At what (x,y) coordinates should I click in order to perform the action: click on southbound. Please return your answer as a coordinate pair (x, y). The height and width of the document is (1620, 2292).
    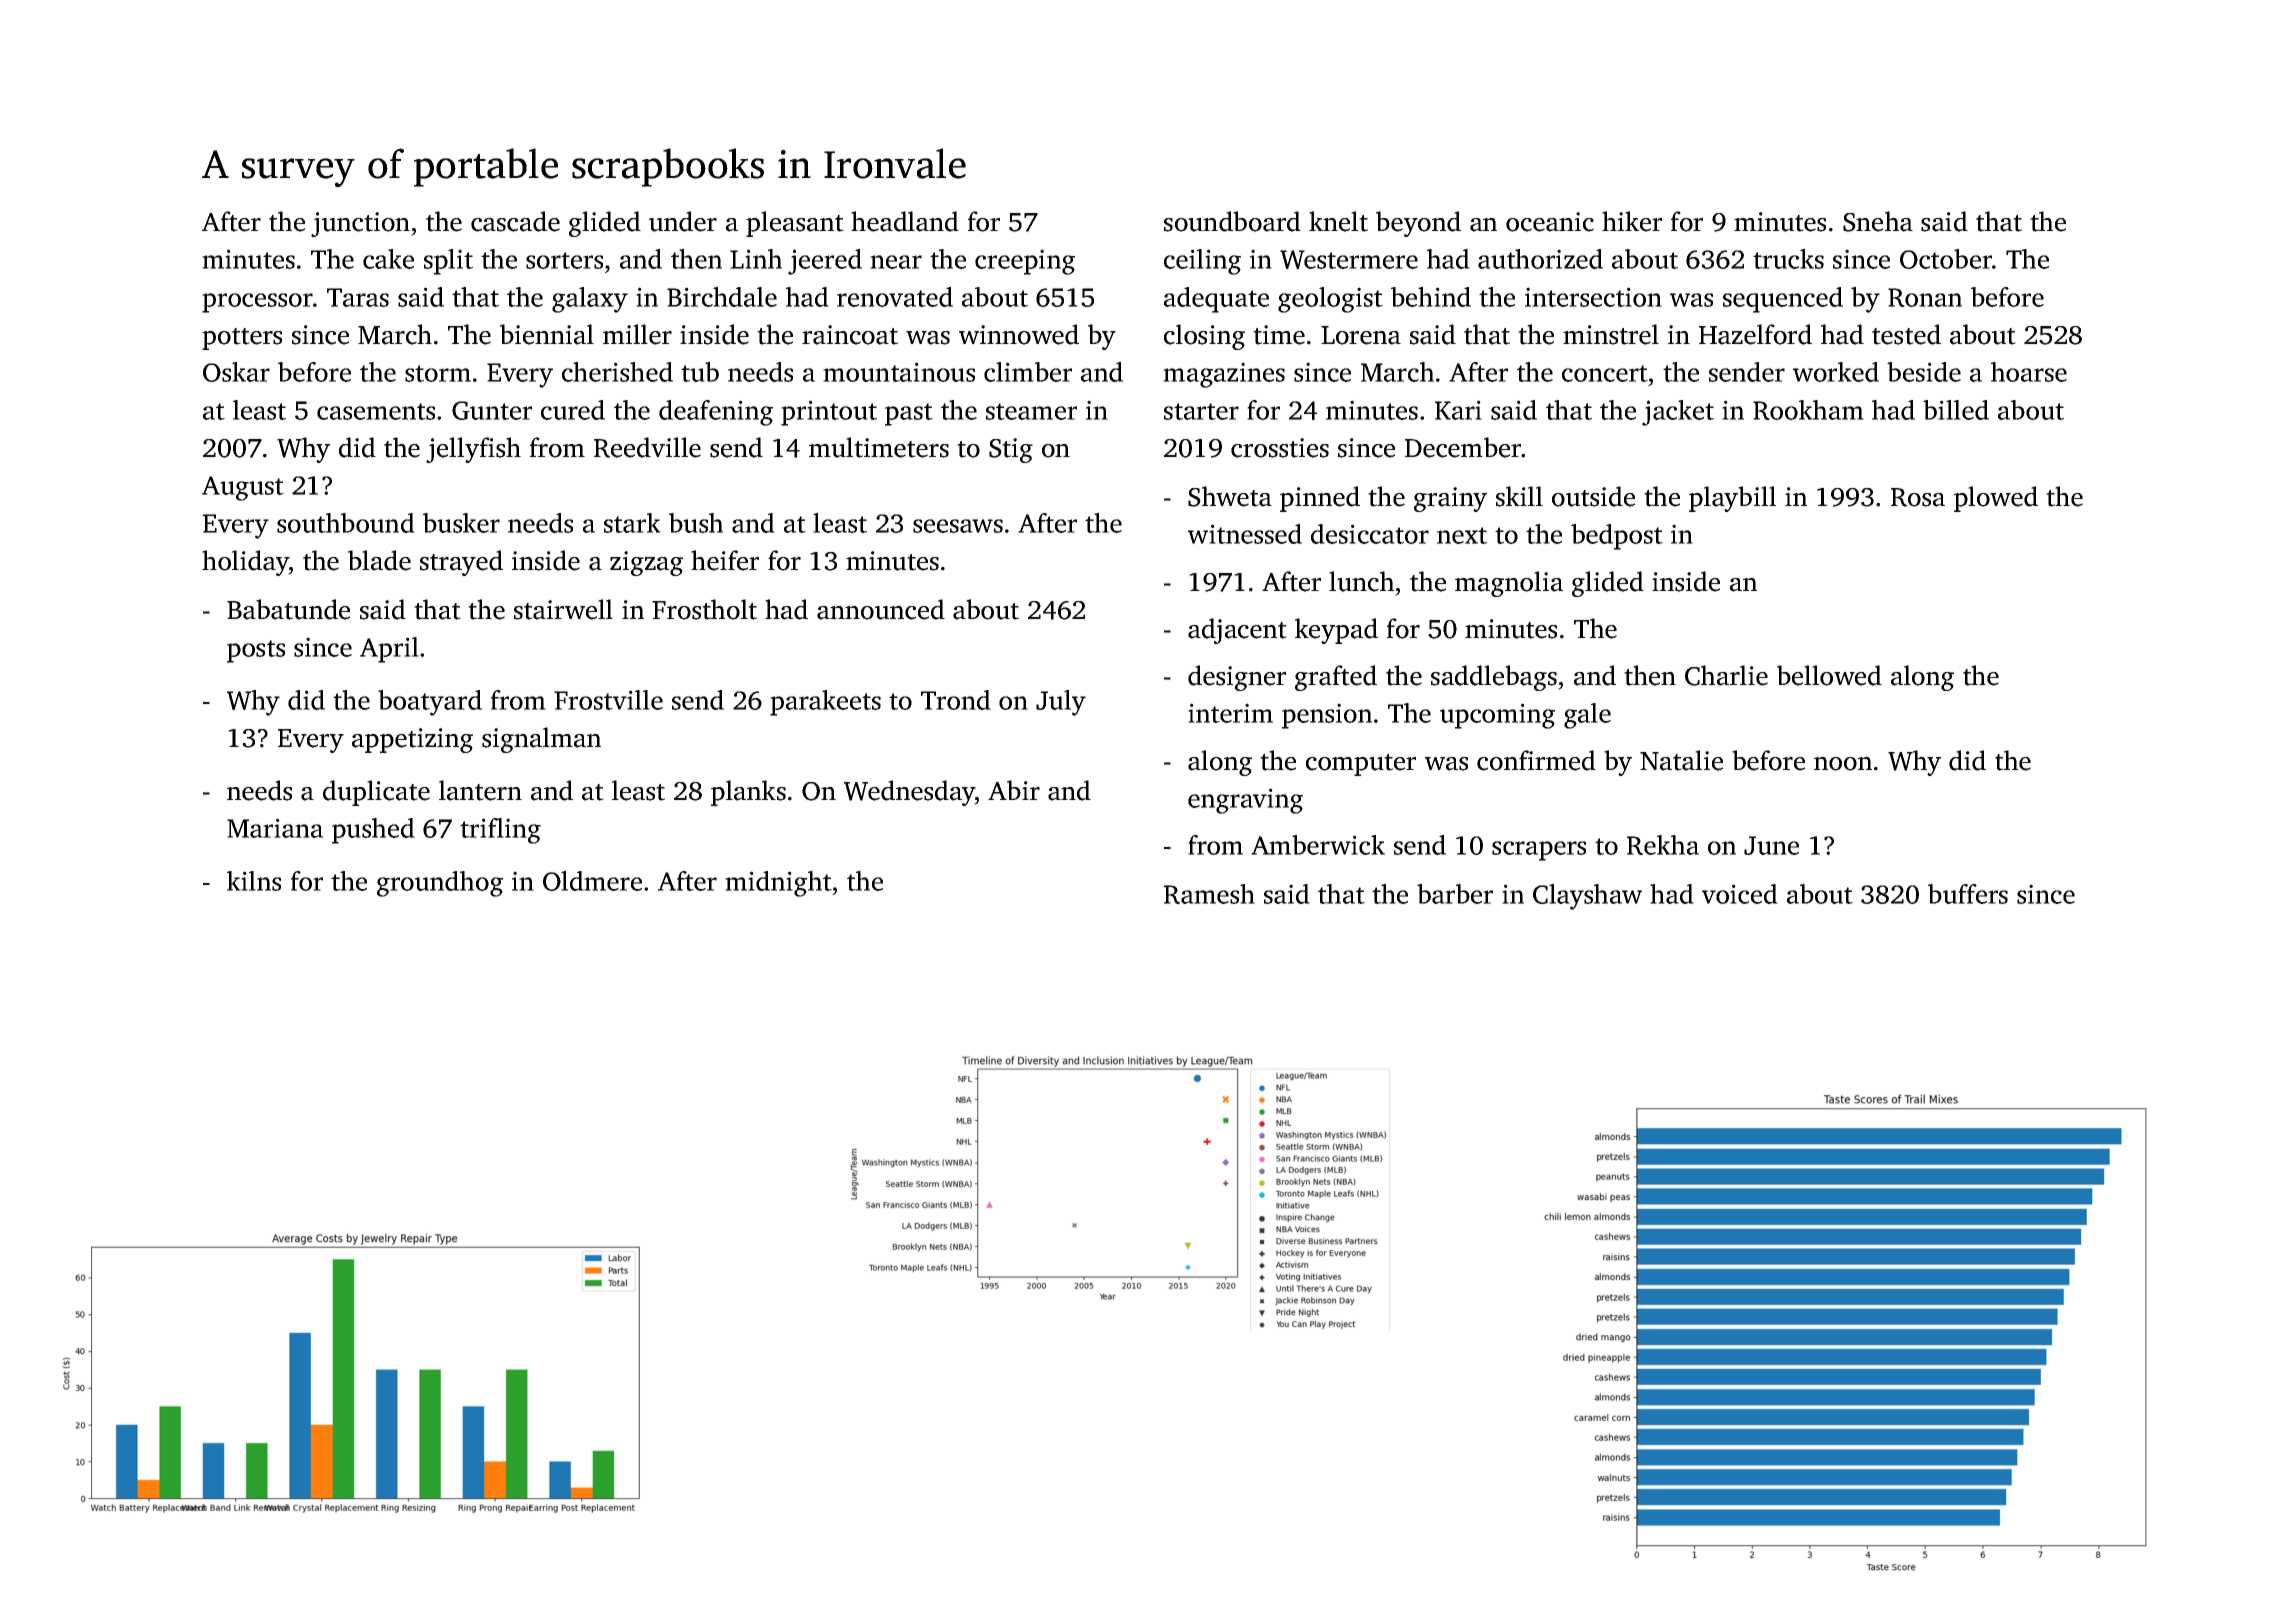
    Looking at the image, I should click on (346, 523).
